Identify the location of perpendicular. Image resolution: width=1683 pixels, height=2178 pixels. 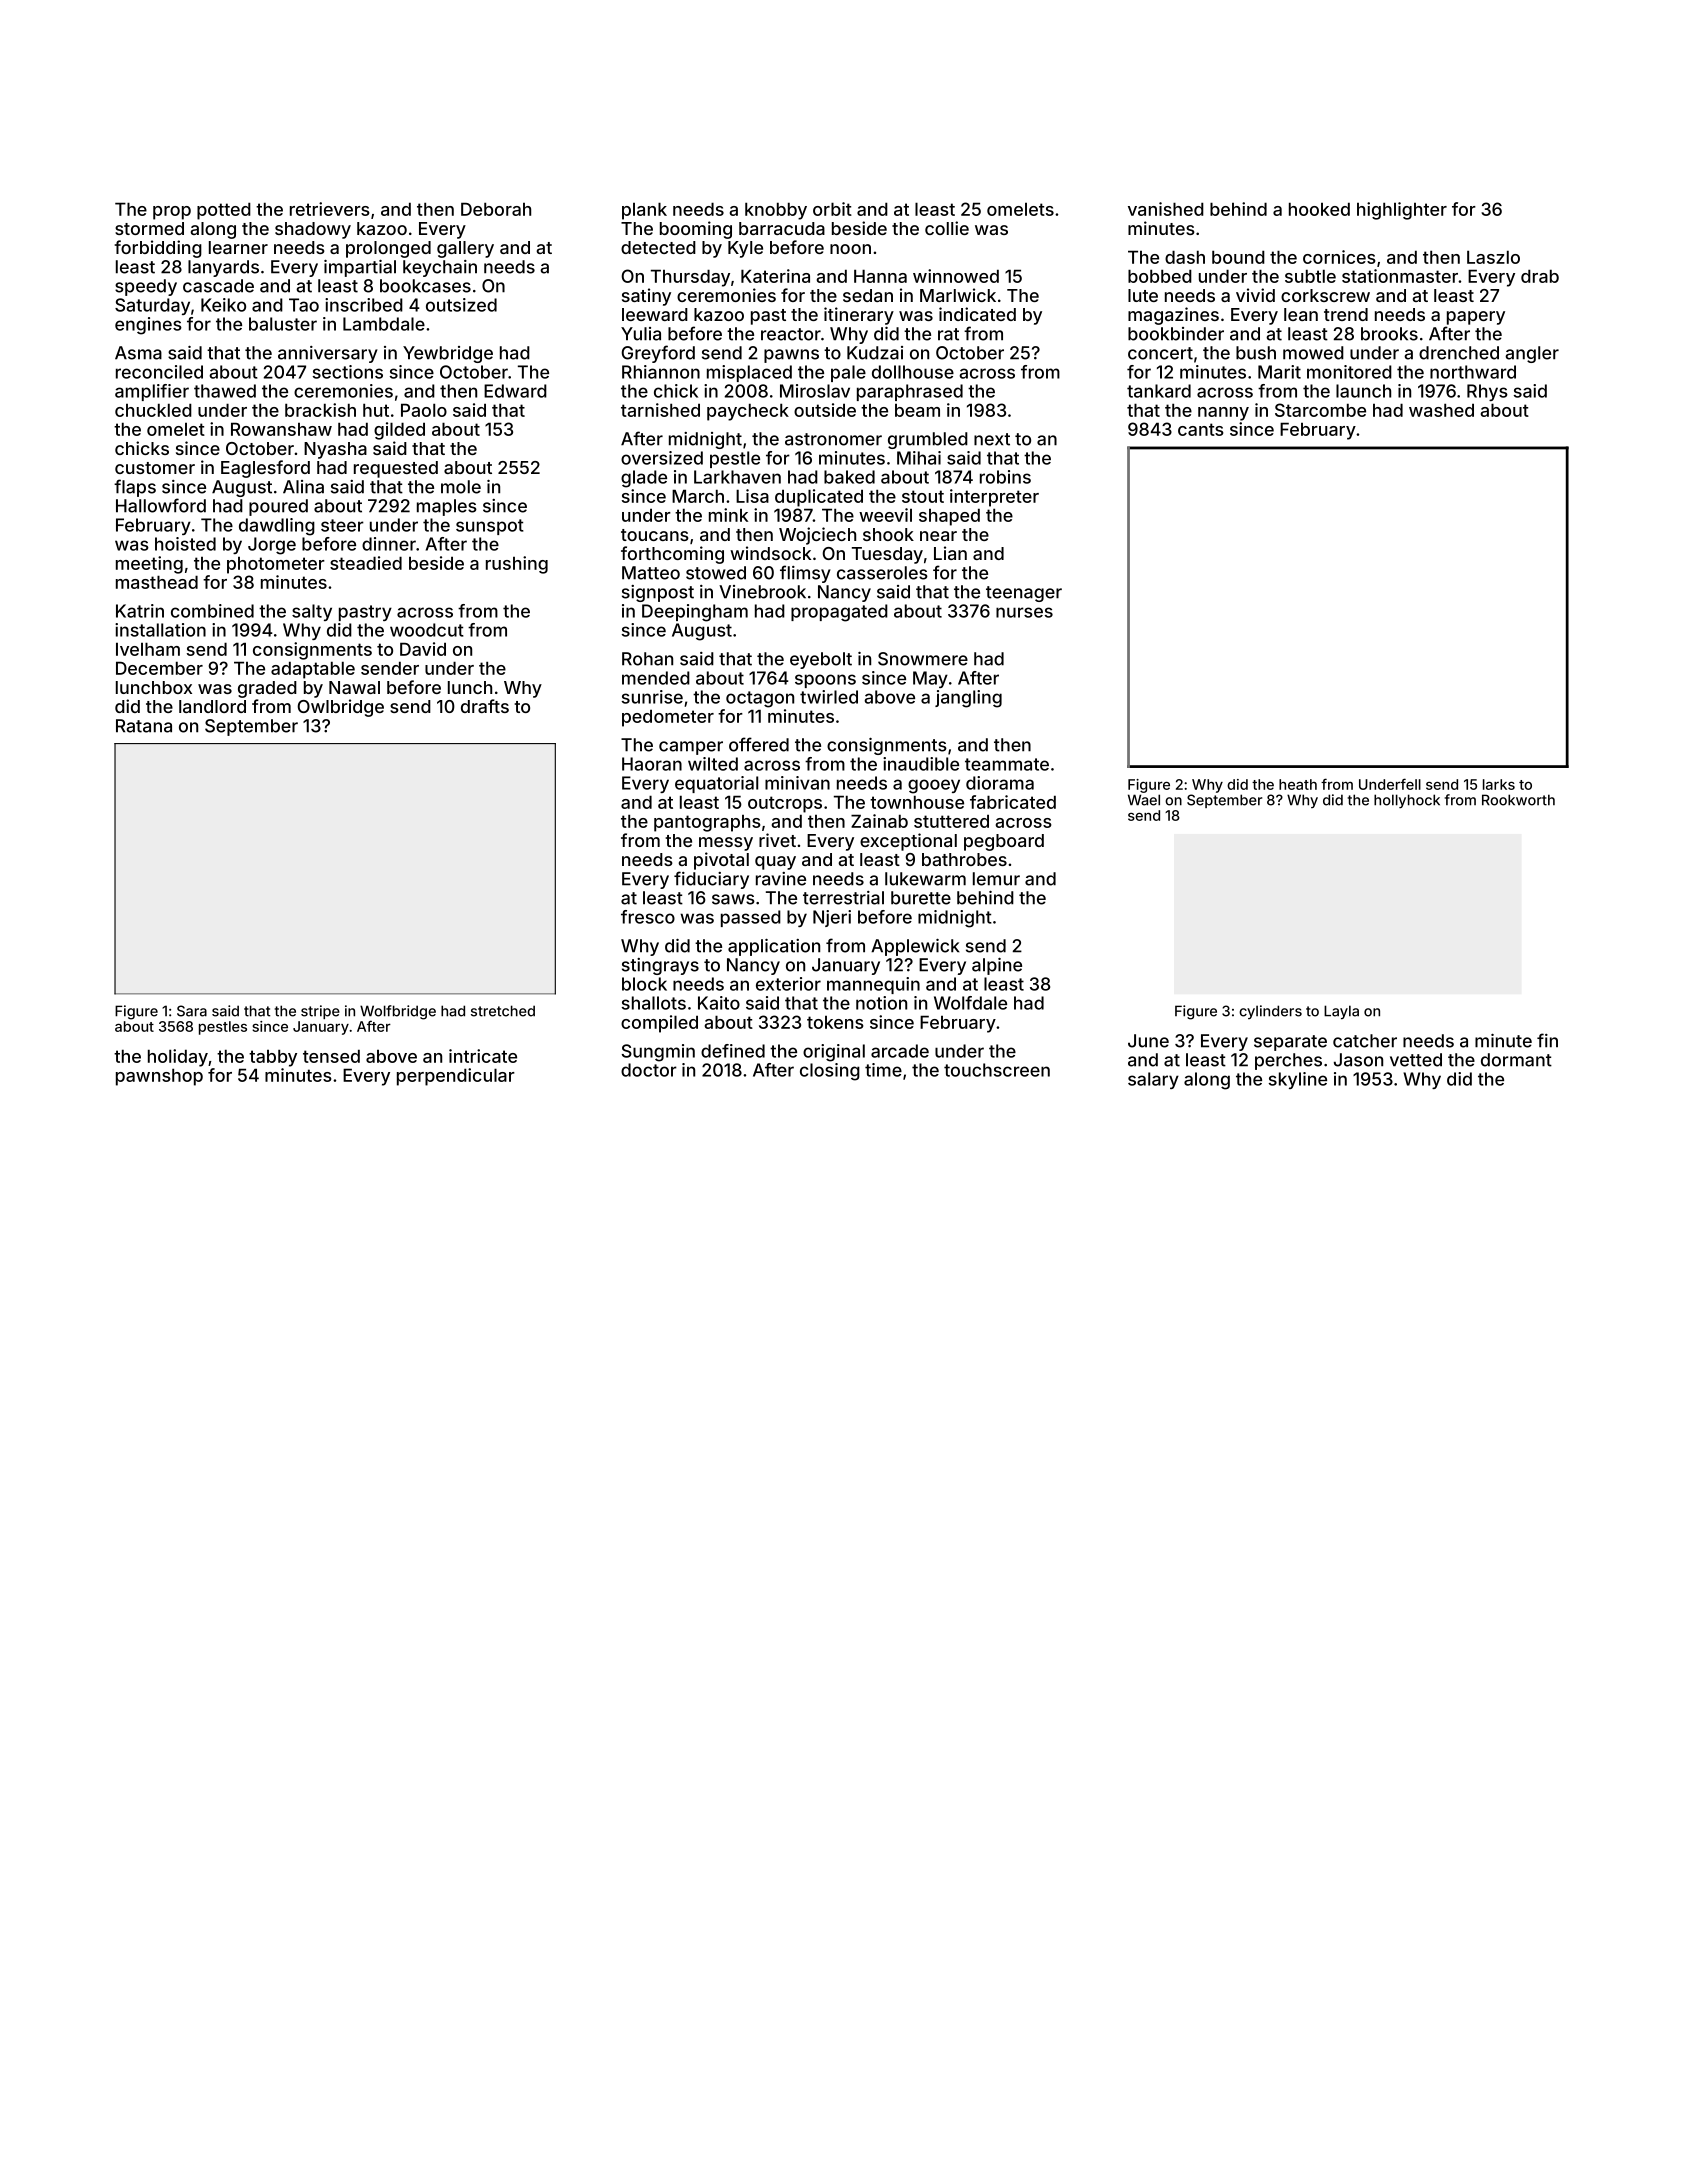
(456, 1077).
